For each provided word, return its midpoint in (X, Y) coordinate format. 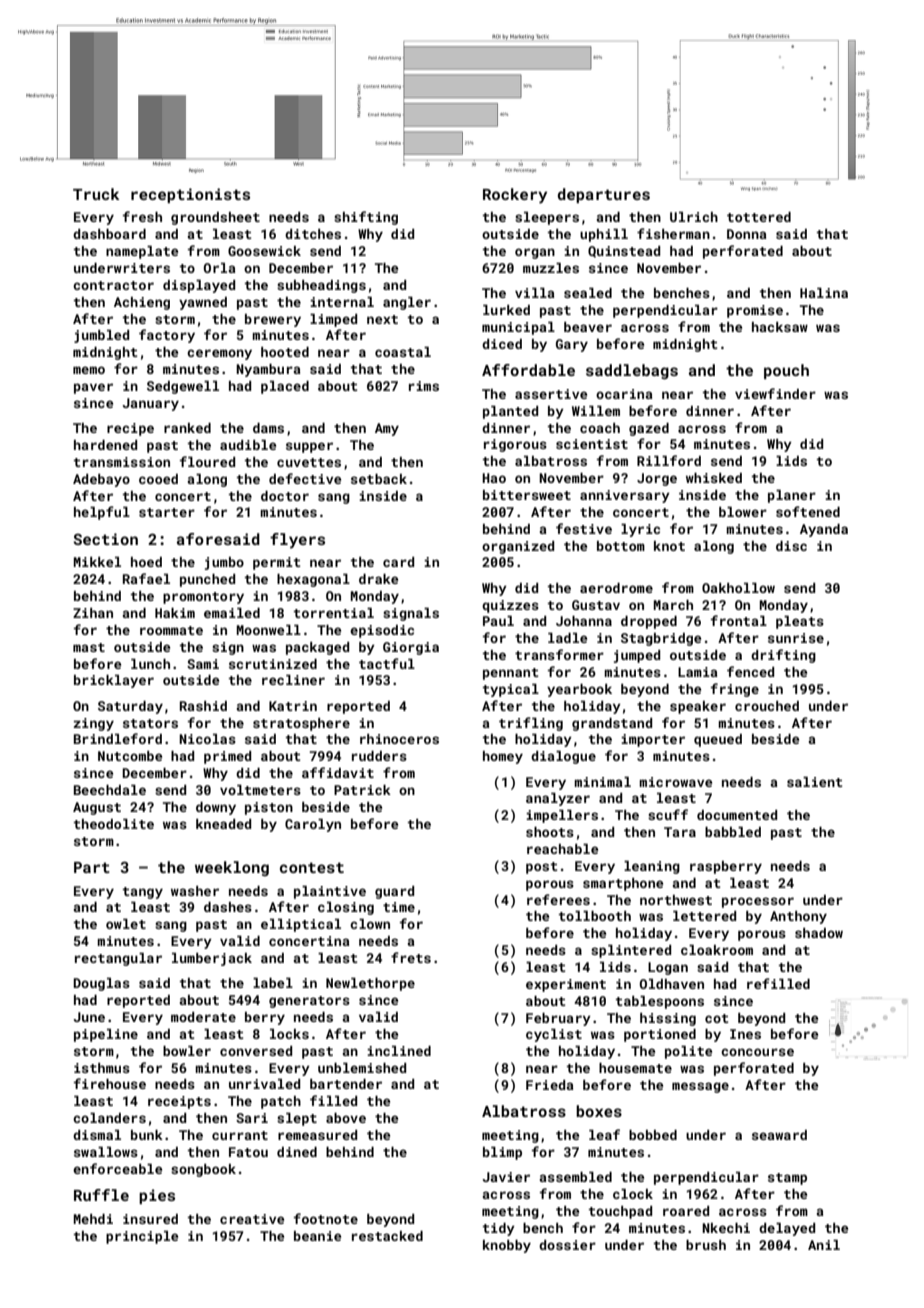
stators (150, 723)
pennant (511, 674)
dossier (567, 1245)
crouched (767, 706)
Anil (824, 1245)
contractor (113, 285)
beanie (317, 1236)
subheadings (321, 286)
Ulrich (694, 217)
